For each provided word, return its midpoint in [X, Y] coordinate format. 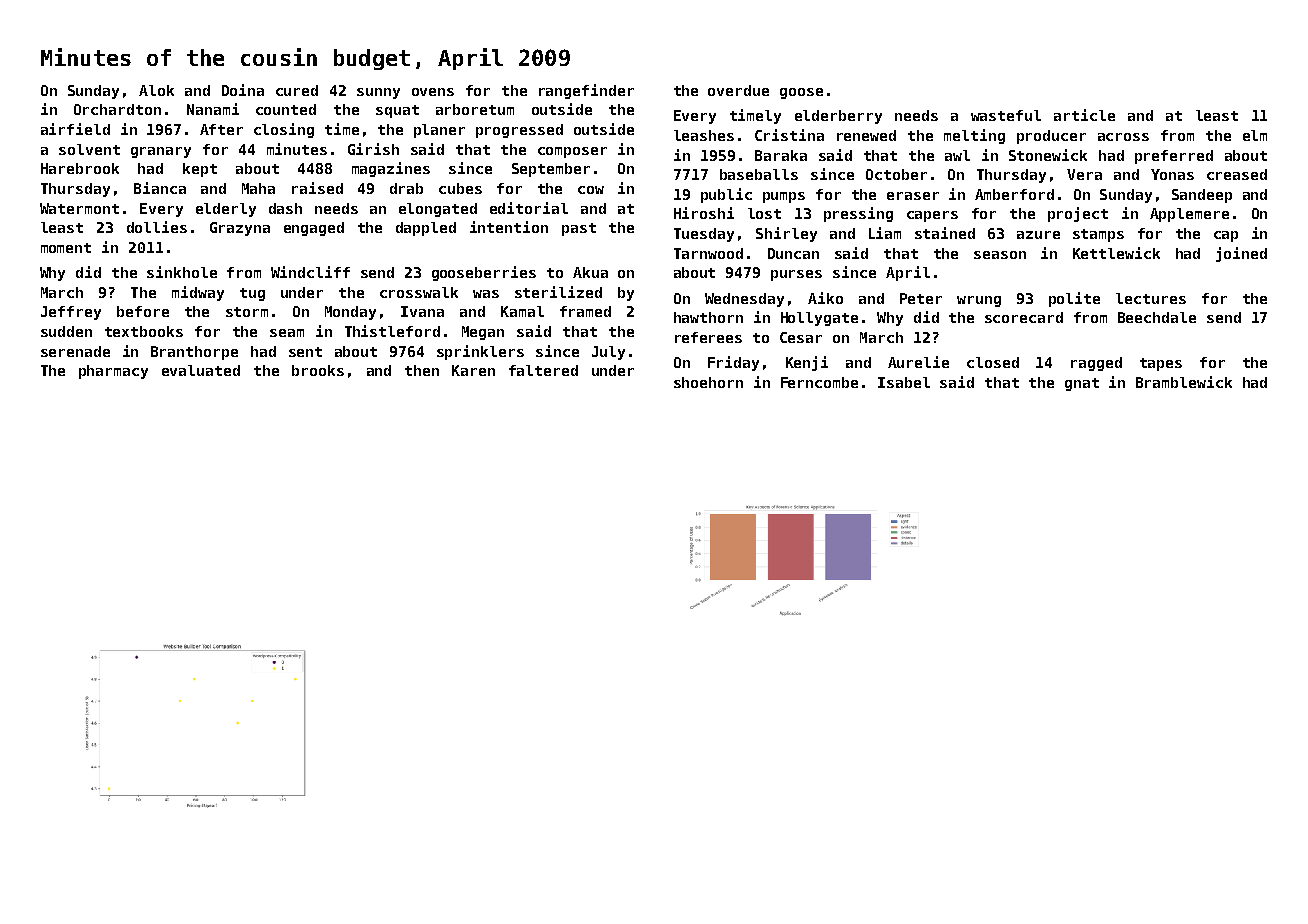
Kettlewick [1116, 253]
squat [397, 111]
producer [1051, 137]
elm [1255, 135]
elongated [438, 210]
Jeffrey [71, 313]
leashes [704, 135]
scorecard [1024, 317]
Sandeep [1202, 196]
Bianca [160, 188]
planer [439, 131]
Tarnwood [708, 253]
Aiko [825, 298]
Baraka [781, 155]
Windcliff [310, 272]
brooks [318, 370]
